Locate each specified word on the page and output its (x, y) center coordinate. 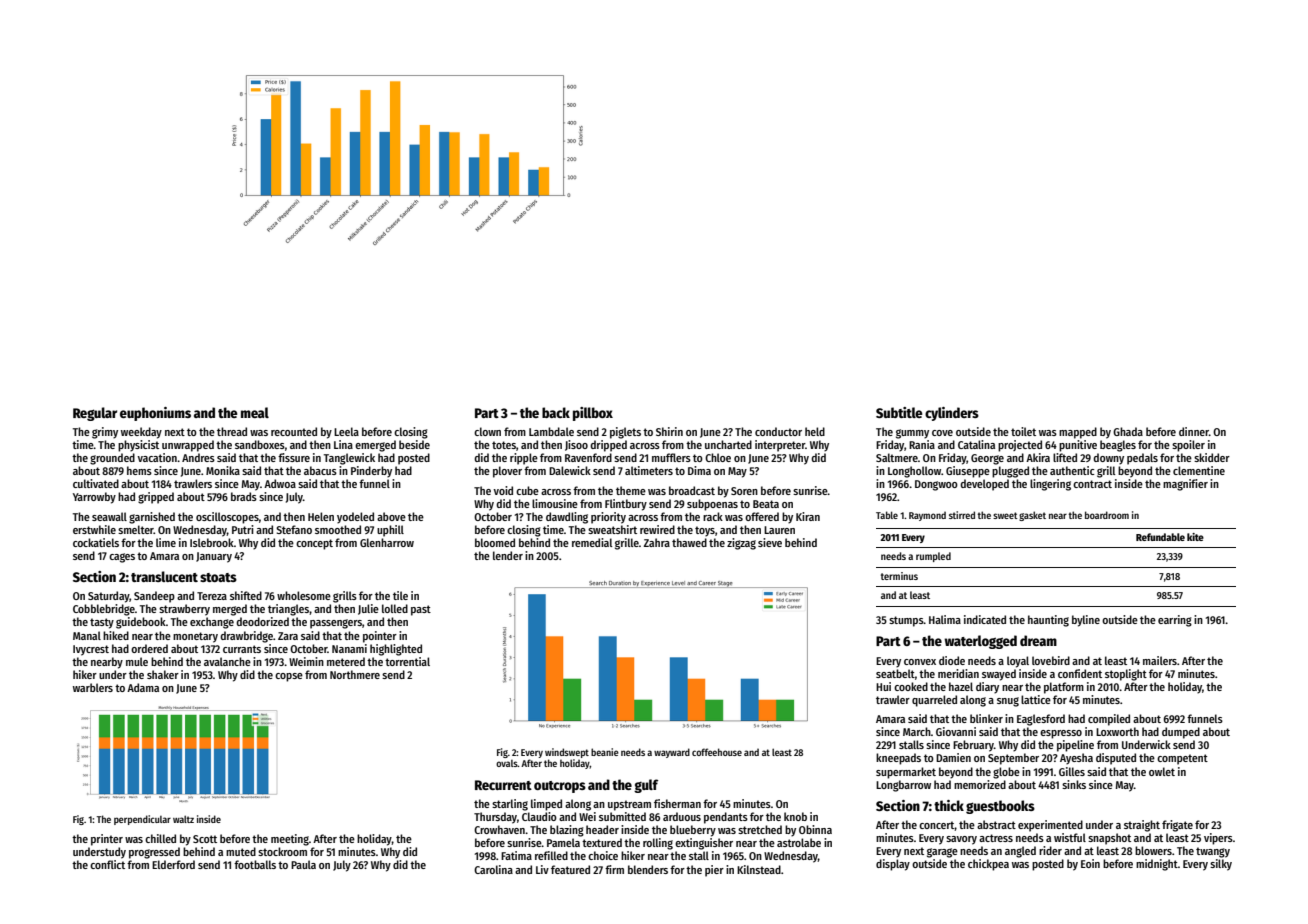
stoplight (1126, 675)
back (556, 412)
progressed (154, 853)
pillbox (593, 414)
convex (920, 662)
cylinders (952, 414)
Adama (143, 687)
